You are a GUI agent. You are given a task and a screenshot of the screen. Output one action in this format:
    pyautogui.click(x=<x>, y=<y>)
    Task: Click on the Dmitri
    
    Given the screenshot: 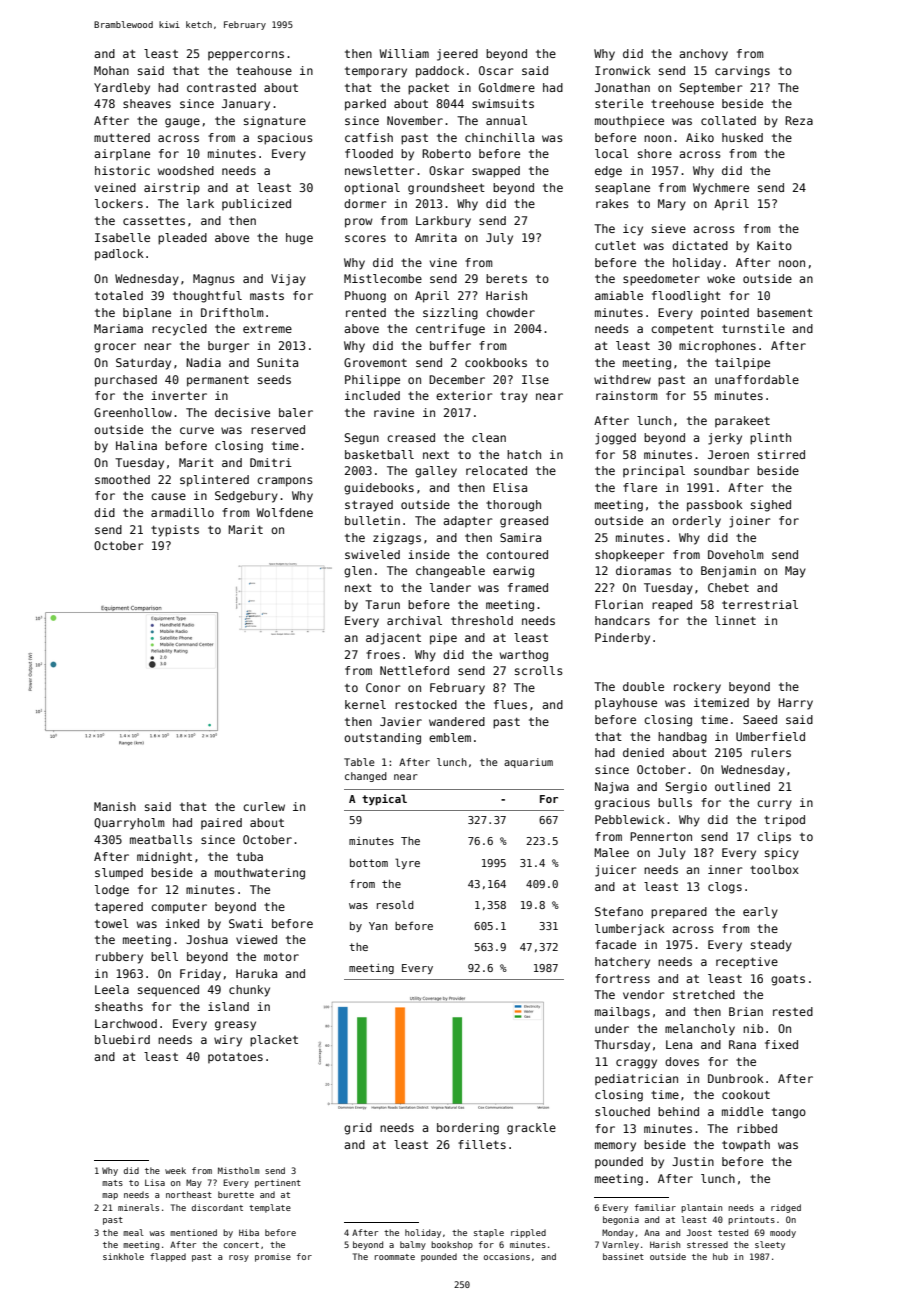 What is the action you would take?
    pyautogui.click(x=271, y=462)
